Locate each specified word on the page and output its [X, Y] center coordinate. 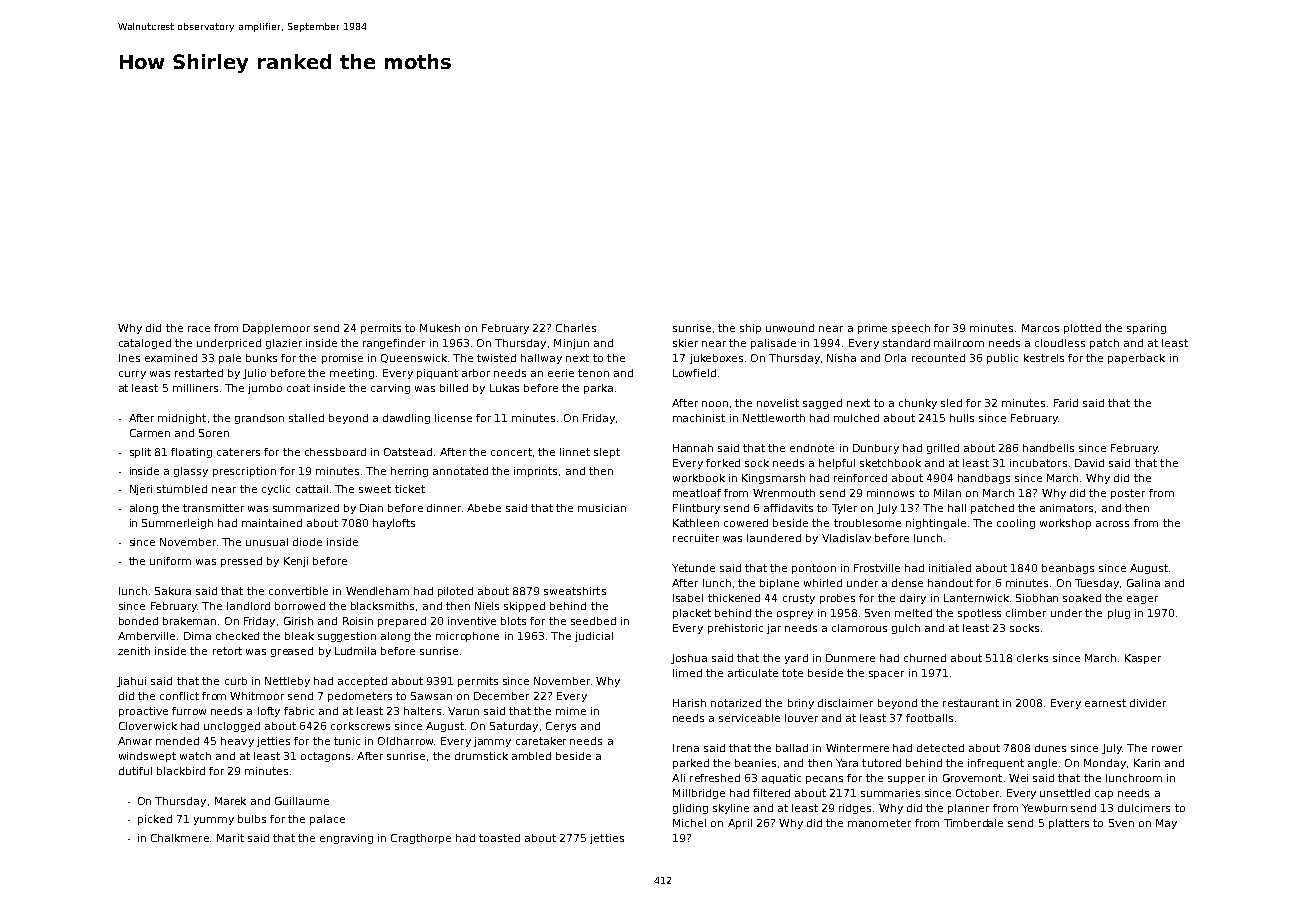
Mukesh [440, 328]
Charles [576, 328]
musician [602, 508]
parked [691, 764]
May [1166, 824]
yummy [214, 821]
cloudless [1060, 343]
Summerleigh [177, 524]
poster [1128, 494]
